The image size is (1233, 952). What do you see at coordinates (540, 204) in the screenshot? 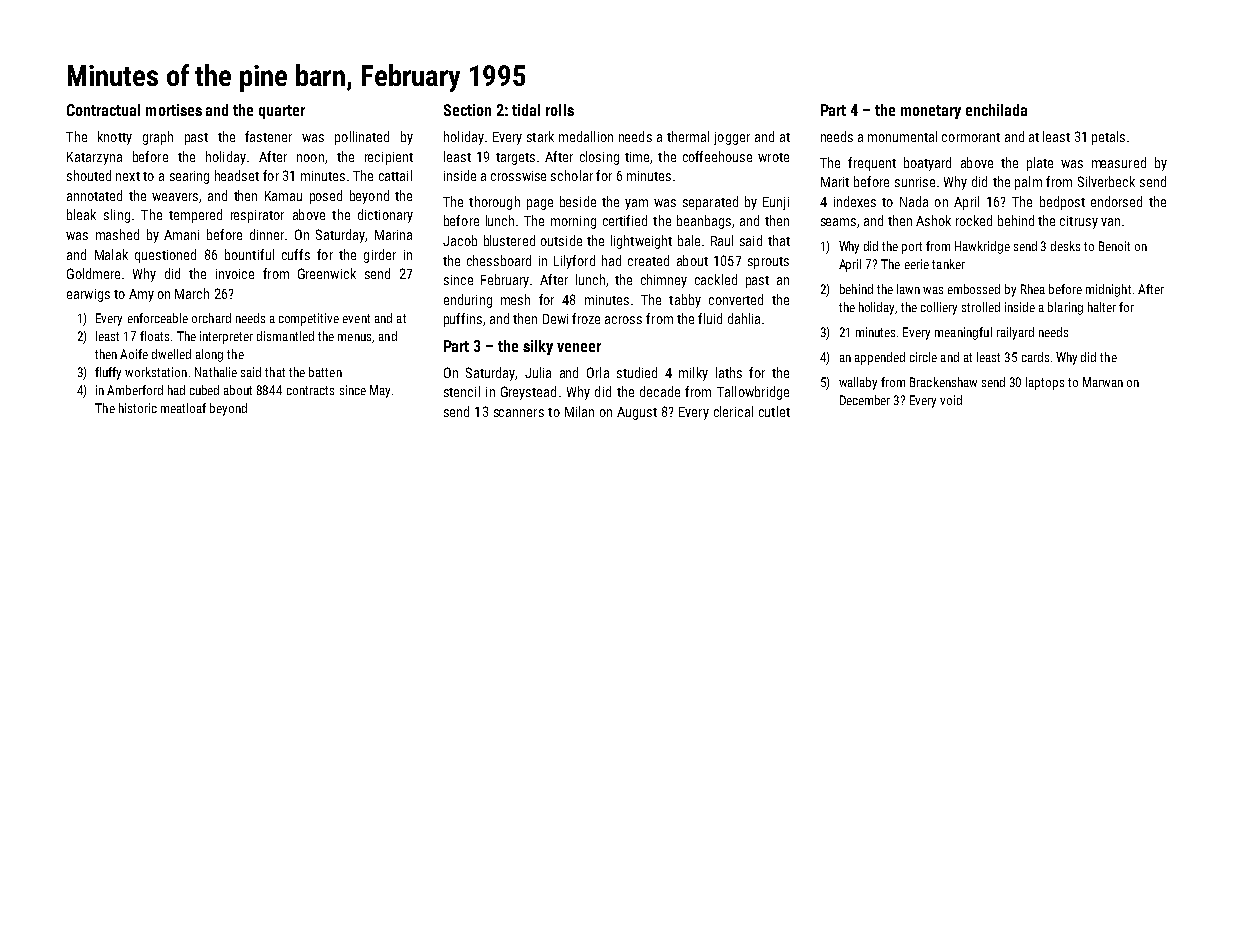
I see `page` at bounding box center [540, 204].
